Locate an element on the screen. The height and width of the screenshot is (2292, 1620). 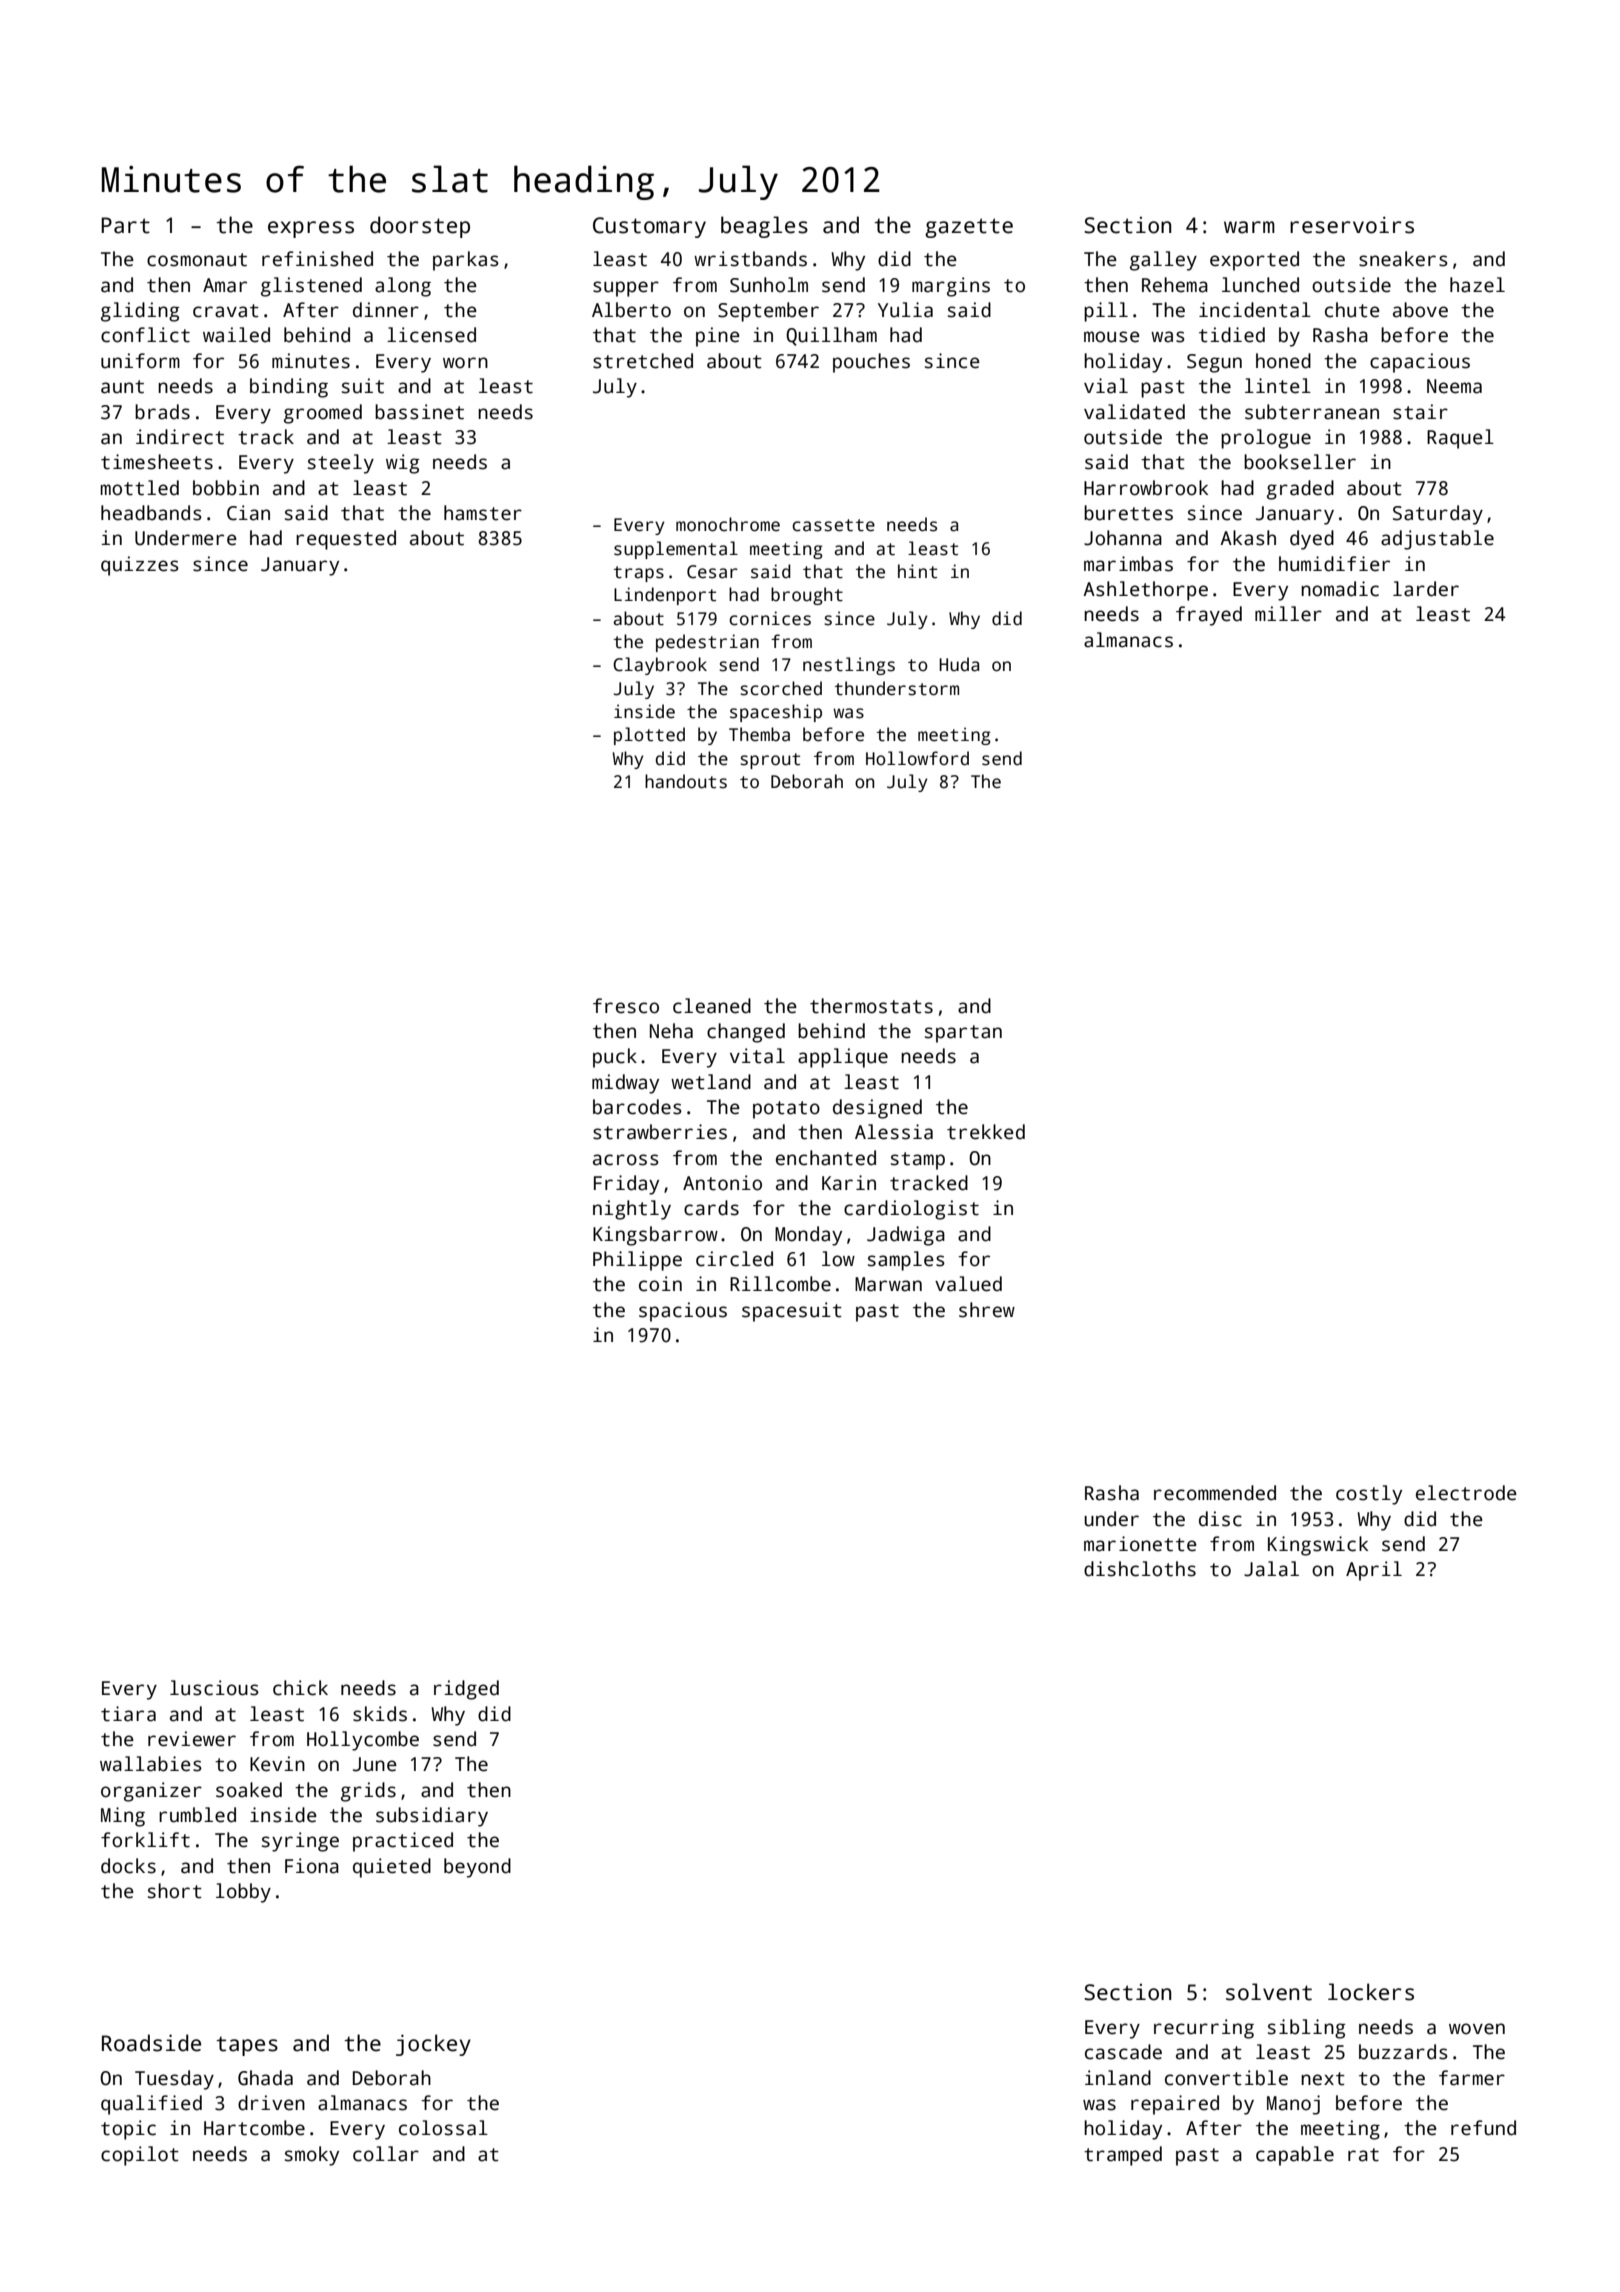
applique is located at coordinates (843, 1058).
